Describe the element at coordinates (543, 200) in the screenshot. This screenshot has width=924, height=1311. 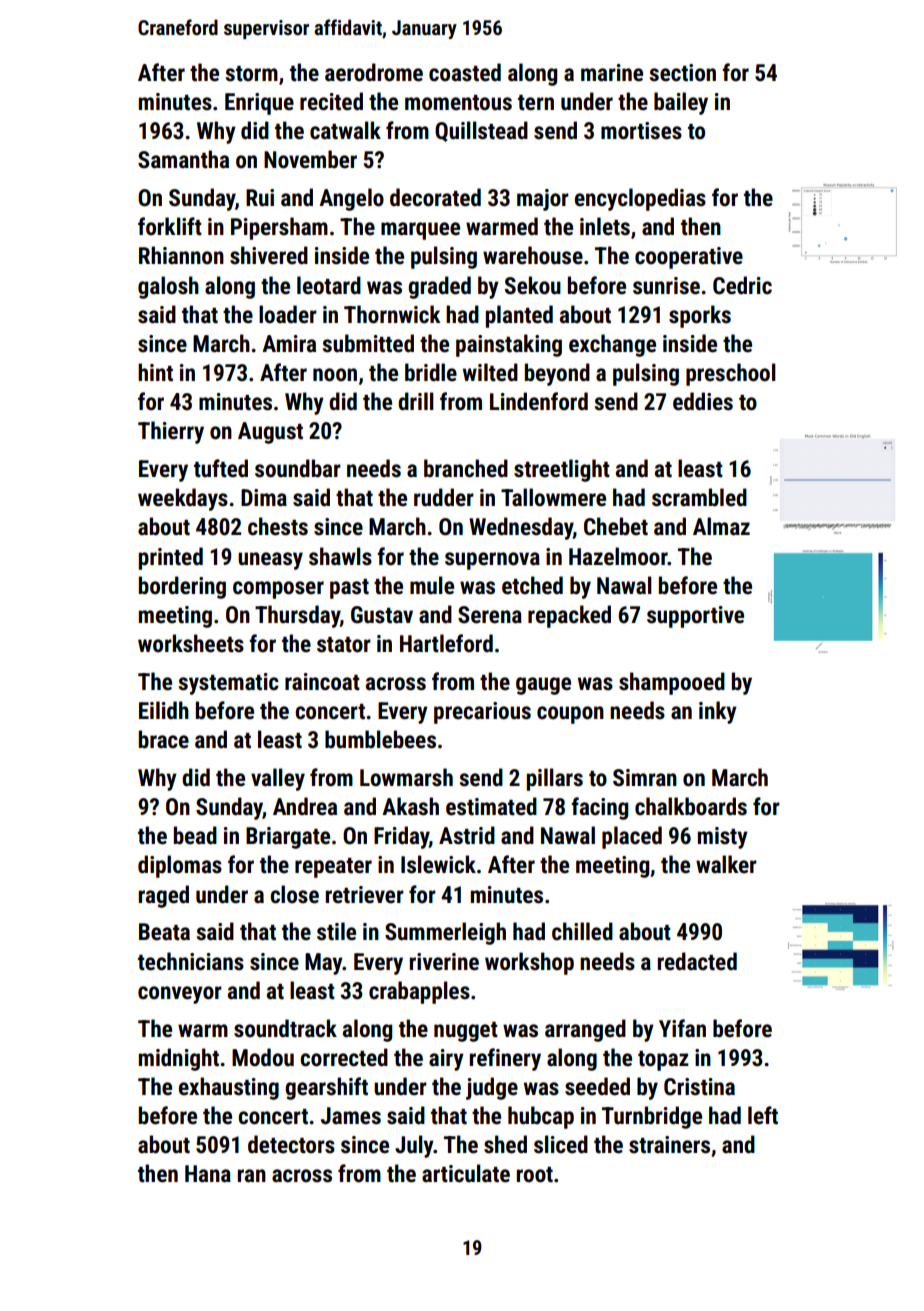
I see `major` at that location.
